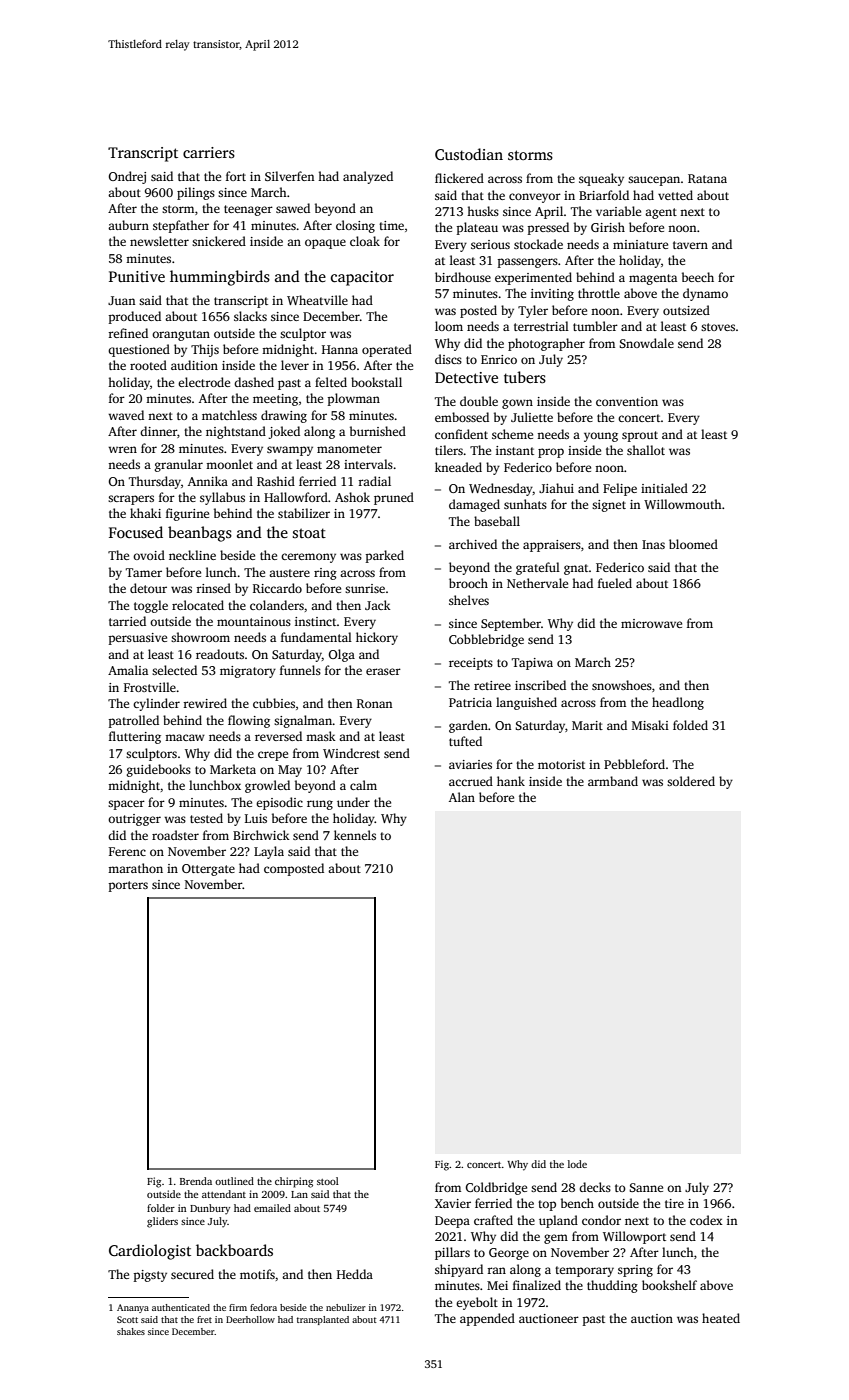 The image size is (849, 1400). Describe the element at coordinates (651, 623) in the screenshot. I see `microwave` at that location.
